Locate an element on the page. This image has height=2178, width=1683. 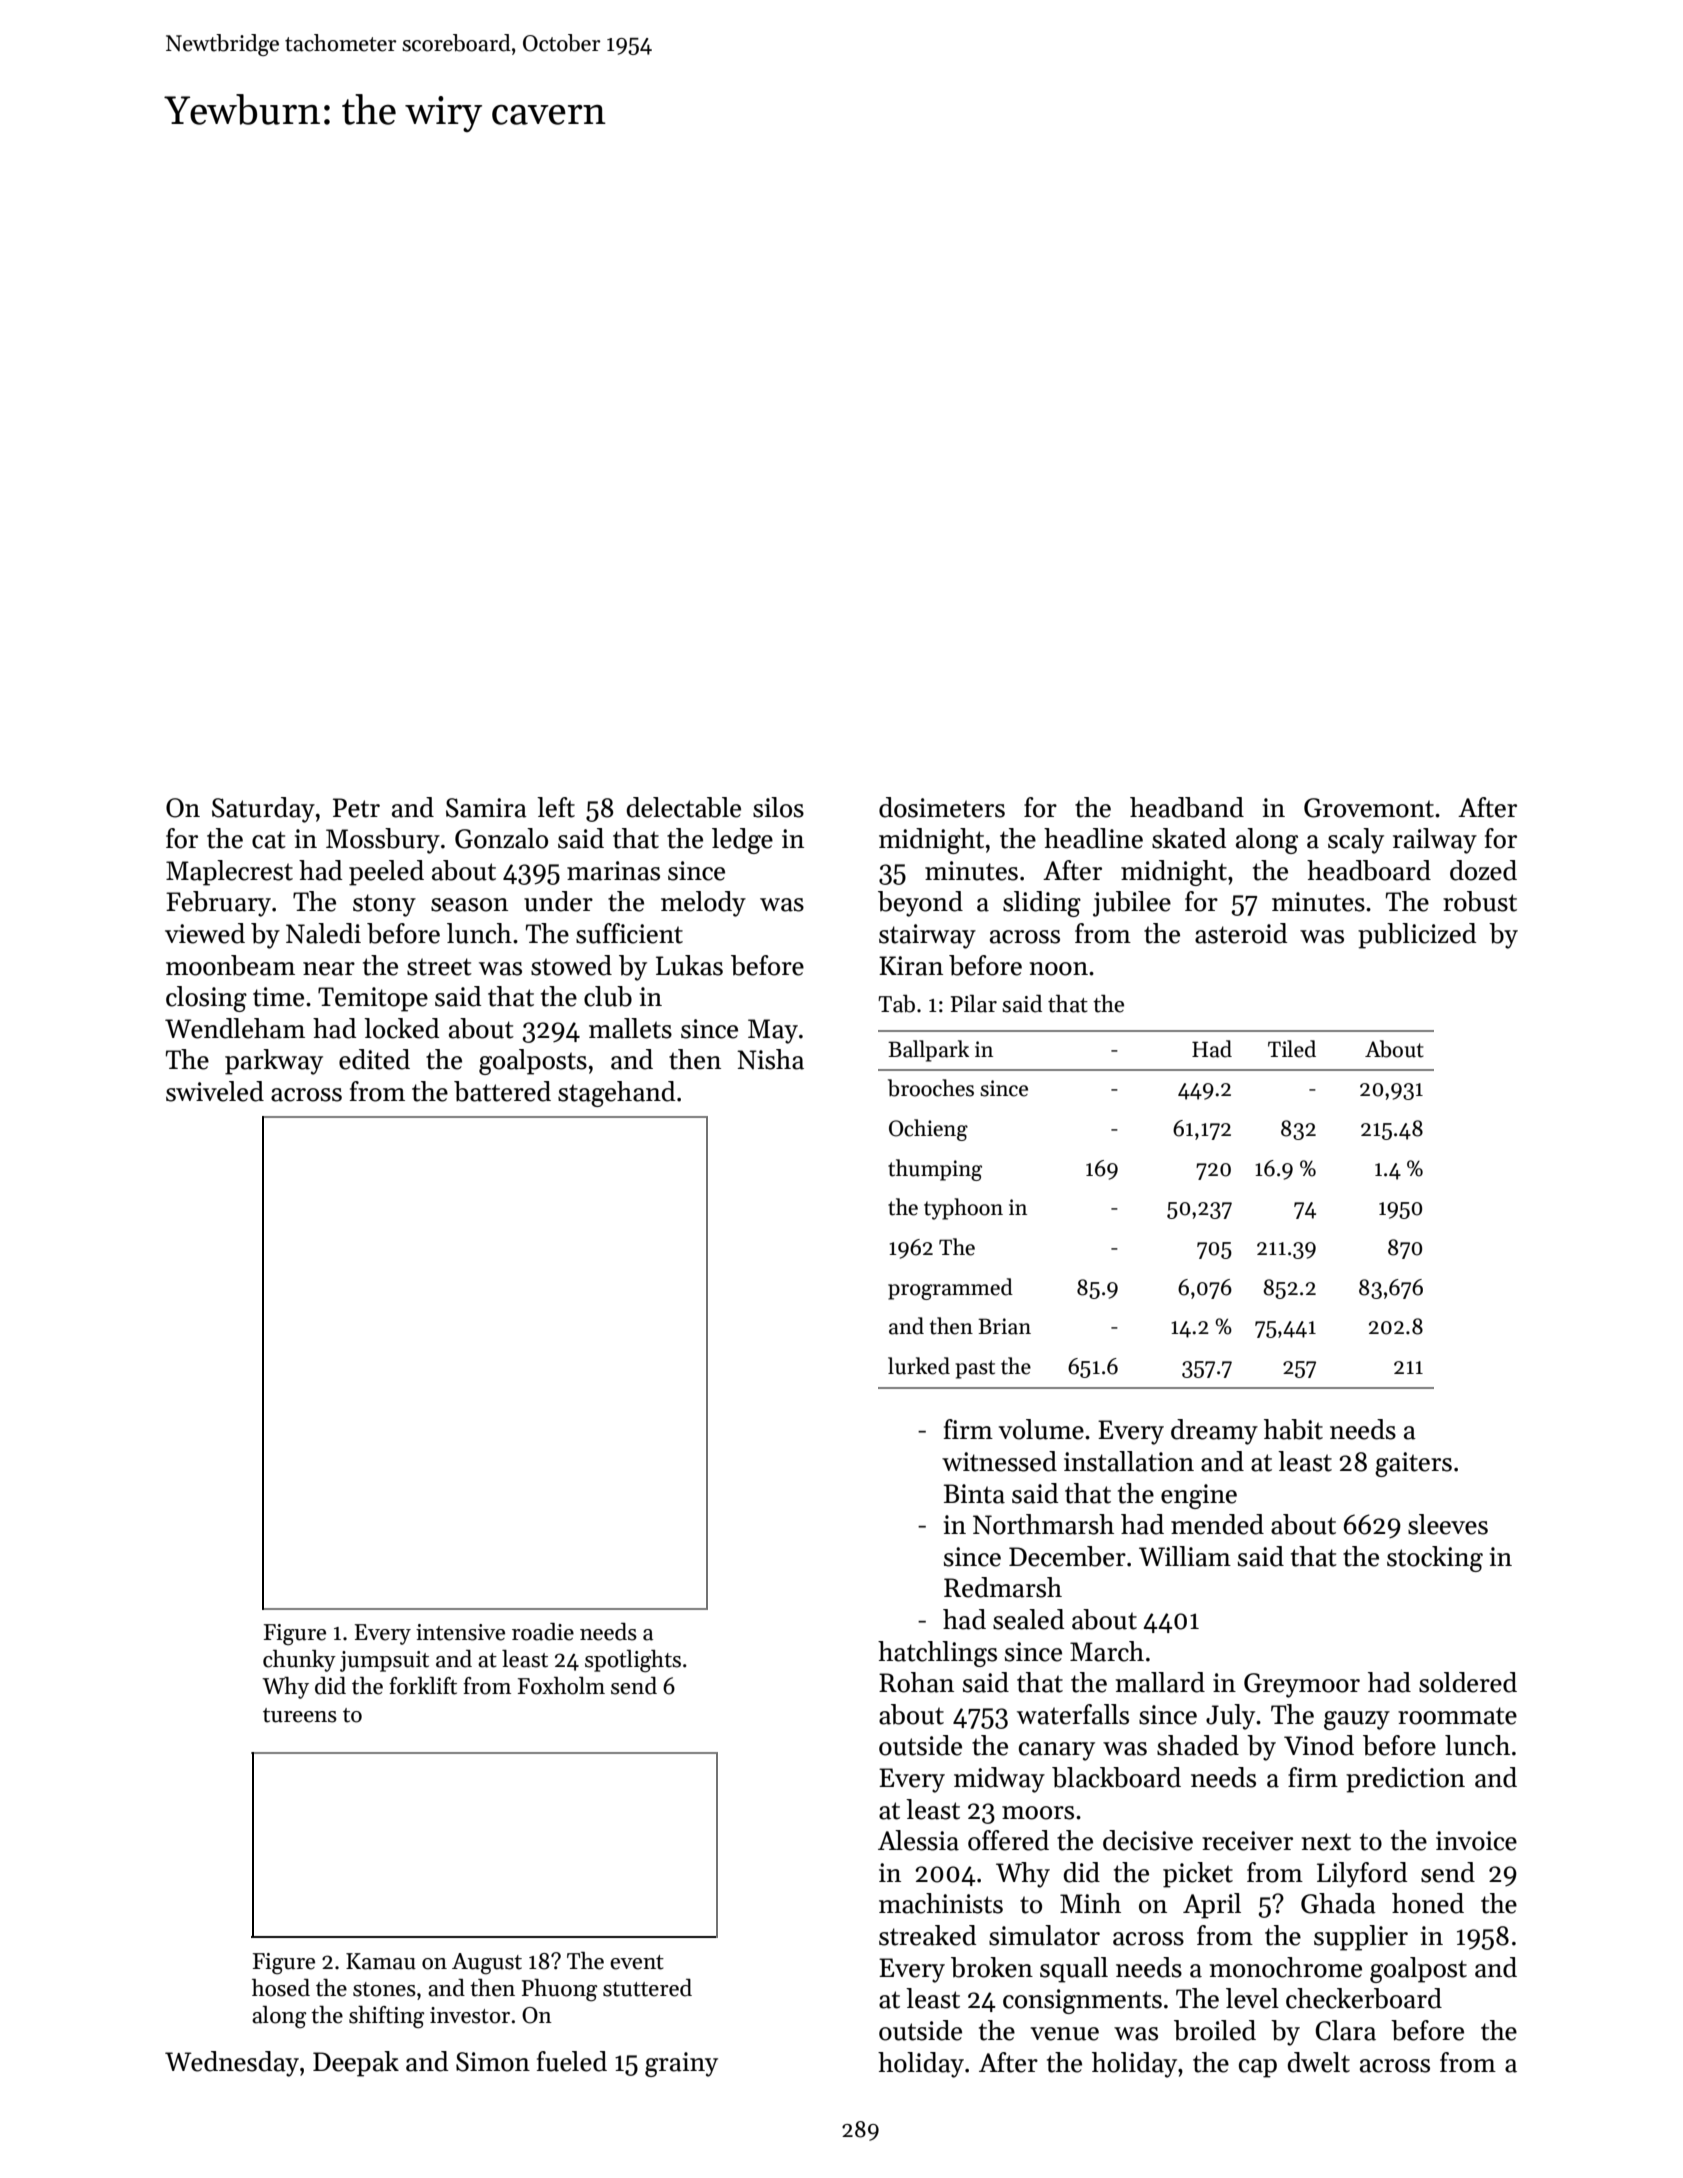
sleeves is located at coordinates (1448, 1524).
